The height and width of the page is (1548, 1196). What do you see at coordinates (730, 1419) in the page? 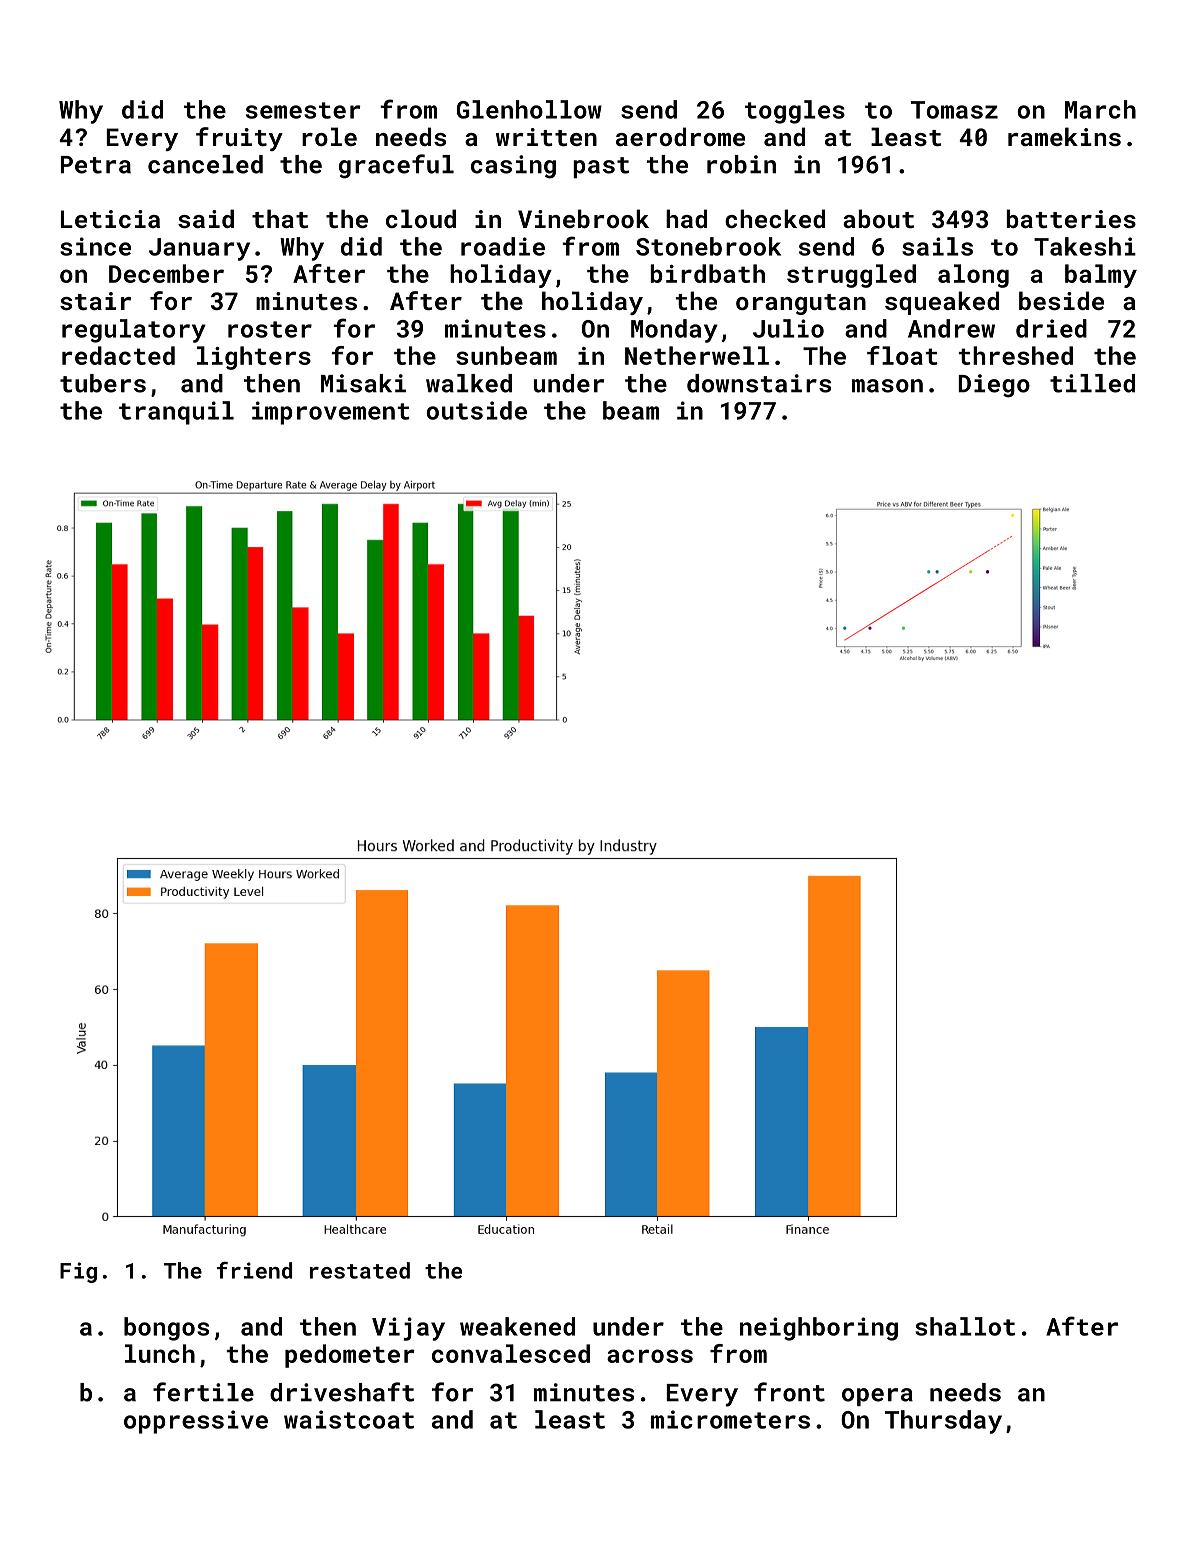
I see `micrometers` at bounding box center [730, 1419].
